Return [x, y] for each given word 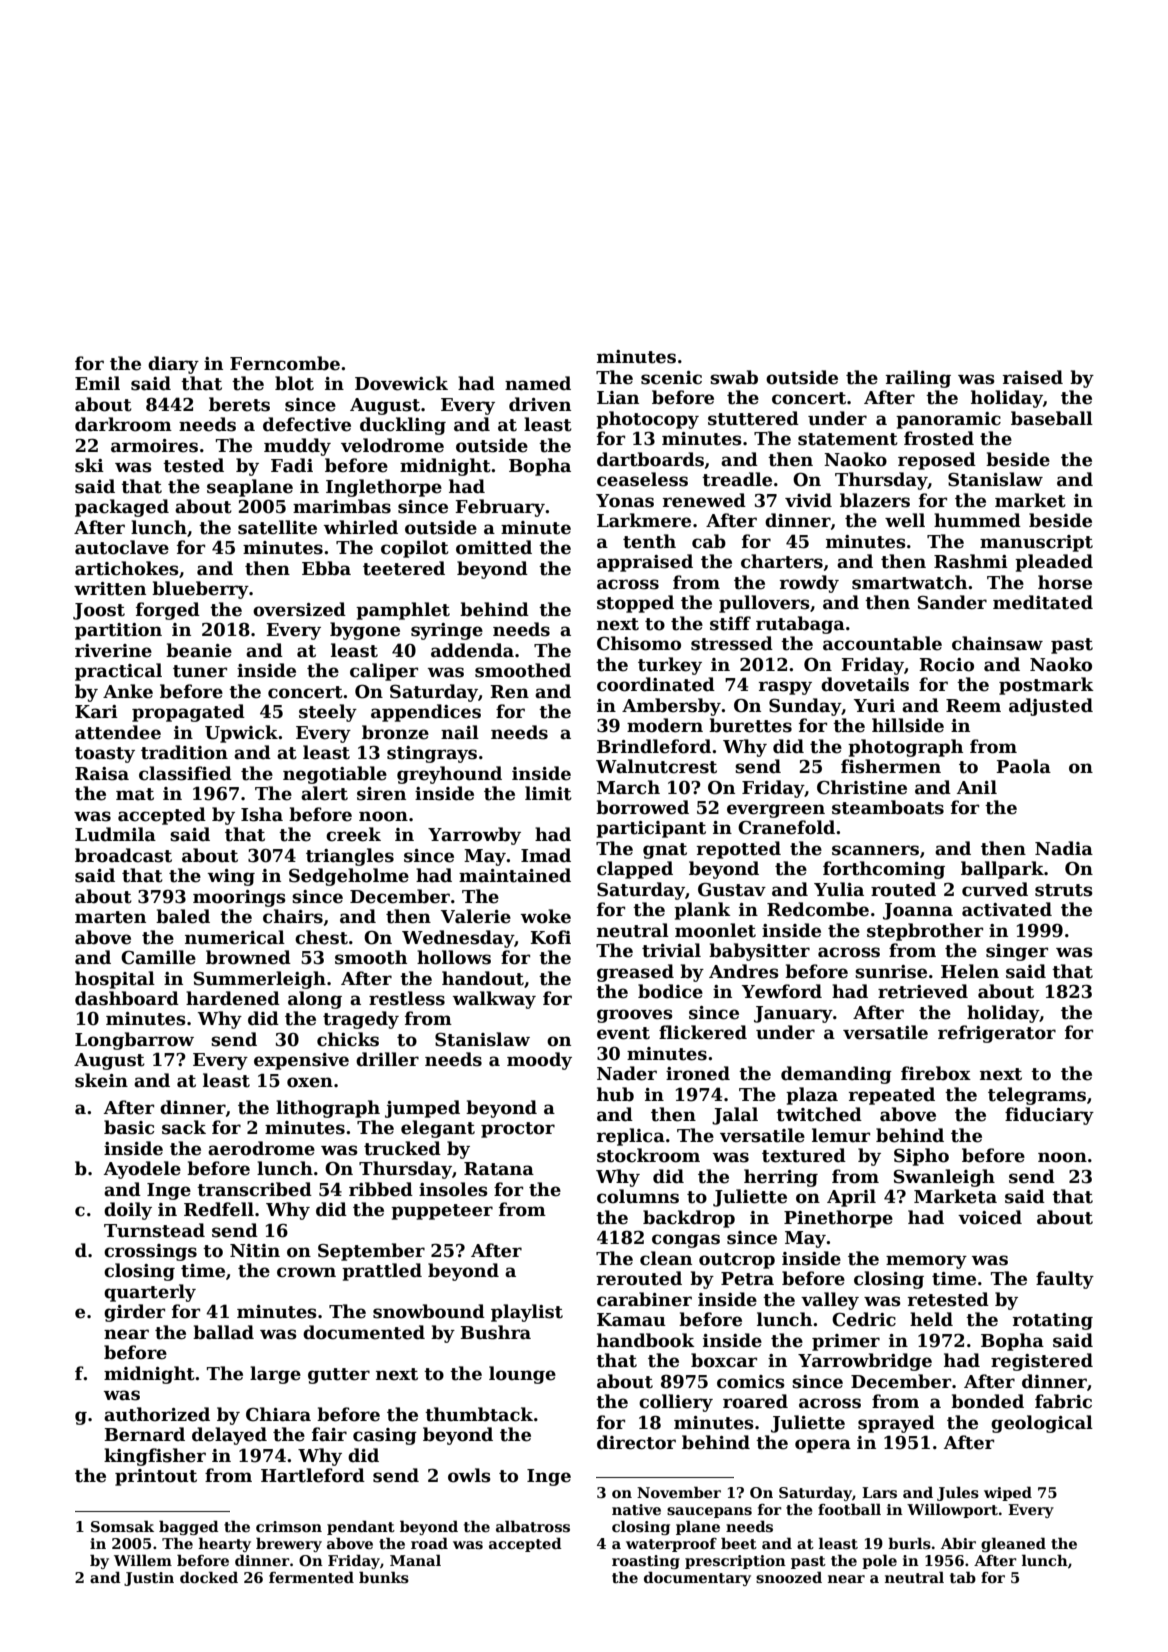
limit [548, 793]
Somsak [122, 1526]
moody [539, 1061]
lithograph [328, 1109]
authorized [157, 1414]
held [931, 1319]
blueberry [200, 590]
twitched [819, 1114]
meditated [1043, 602]
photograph [905, 748]
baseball [1052, 418]
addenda [472, 650]
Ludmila [115, 834]
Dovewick [401, 383]
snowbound [429, 1311]
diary [173, 365]
